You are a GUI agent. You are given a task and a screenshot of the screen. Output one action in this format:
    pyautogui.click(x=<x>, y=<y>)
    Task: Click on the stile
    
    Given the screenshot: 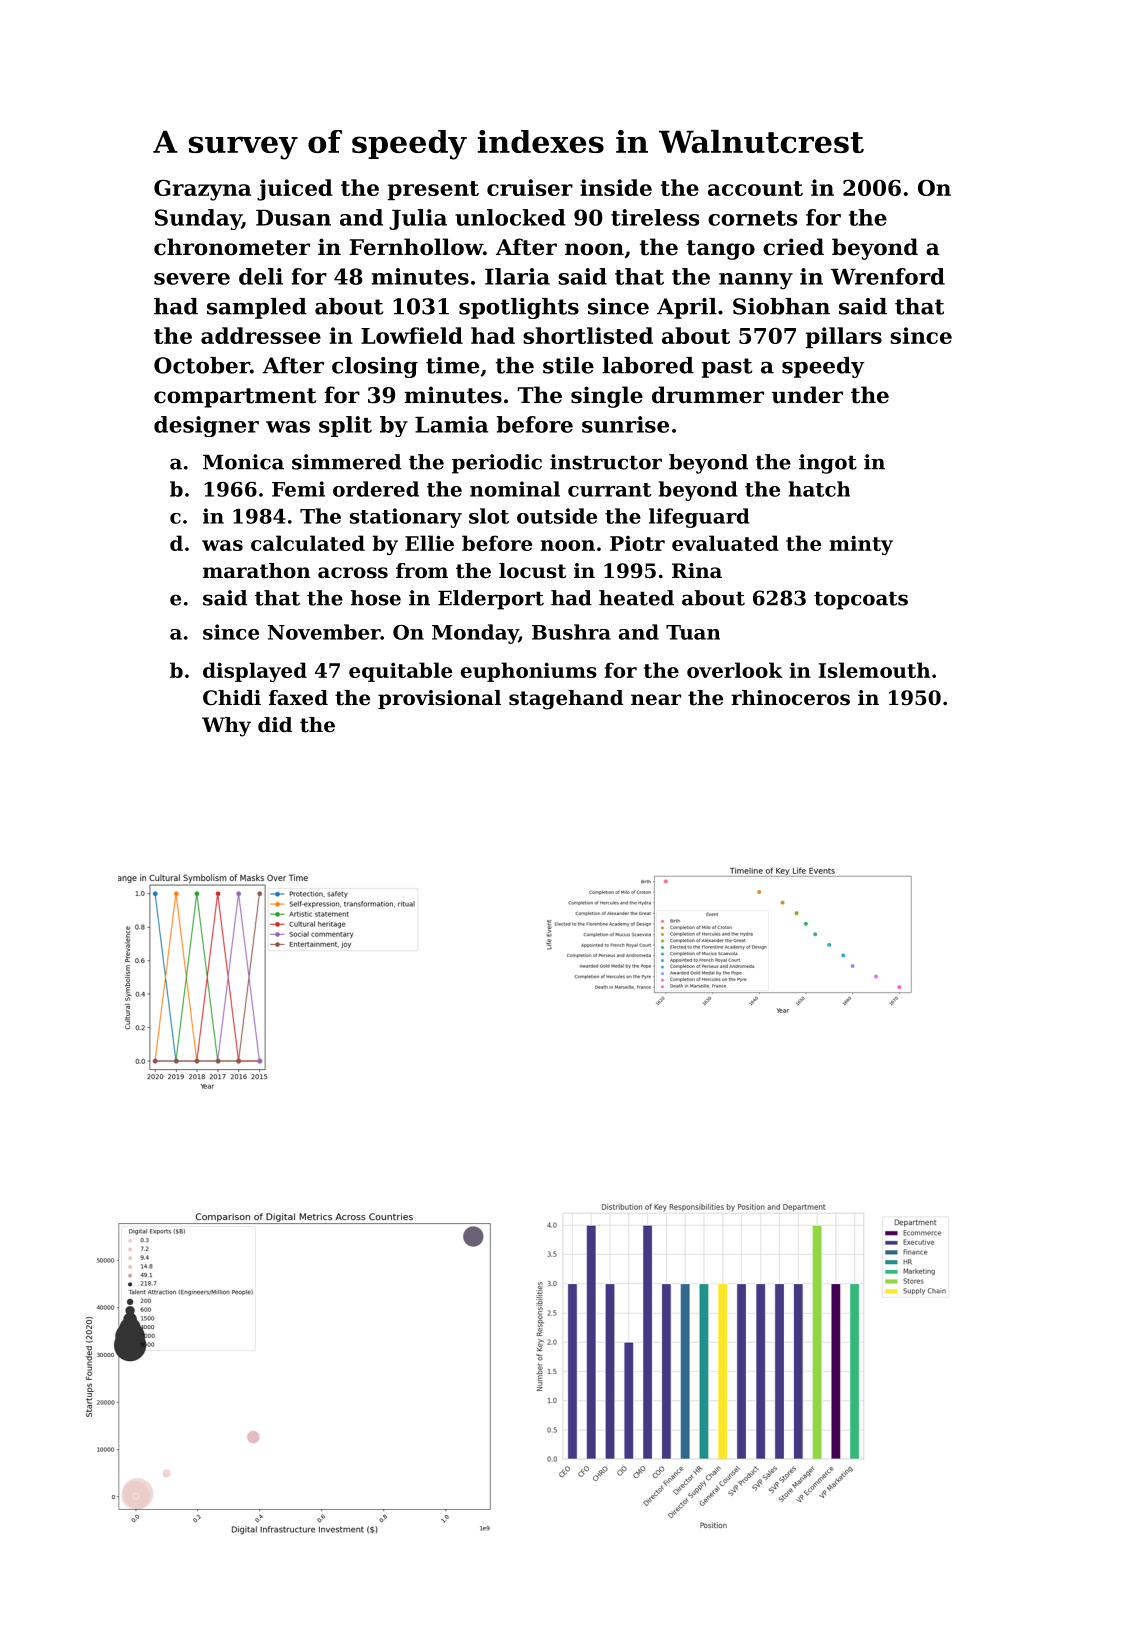 What is the action you would take?
    pyautogui.click(x=568, y=365)
